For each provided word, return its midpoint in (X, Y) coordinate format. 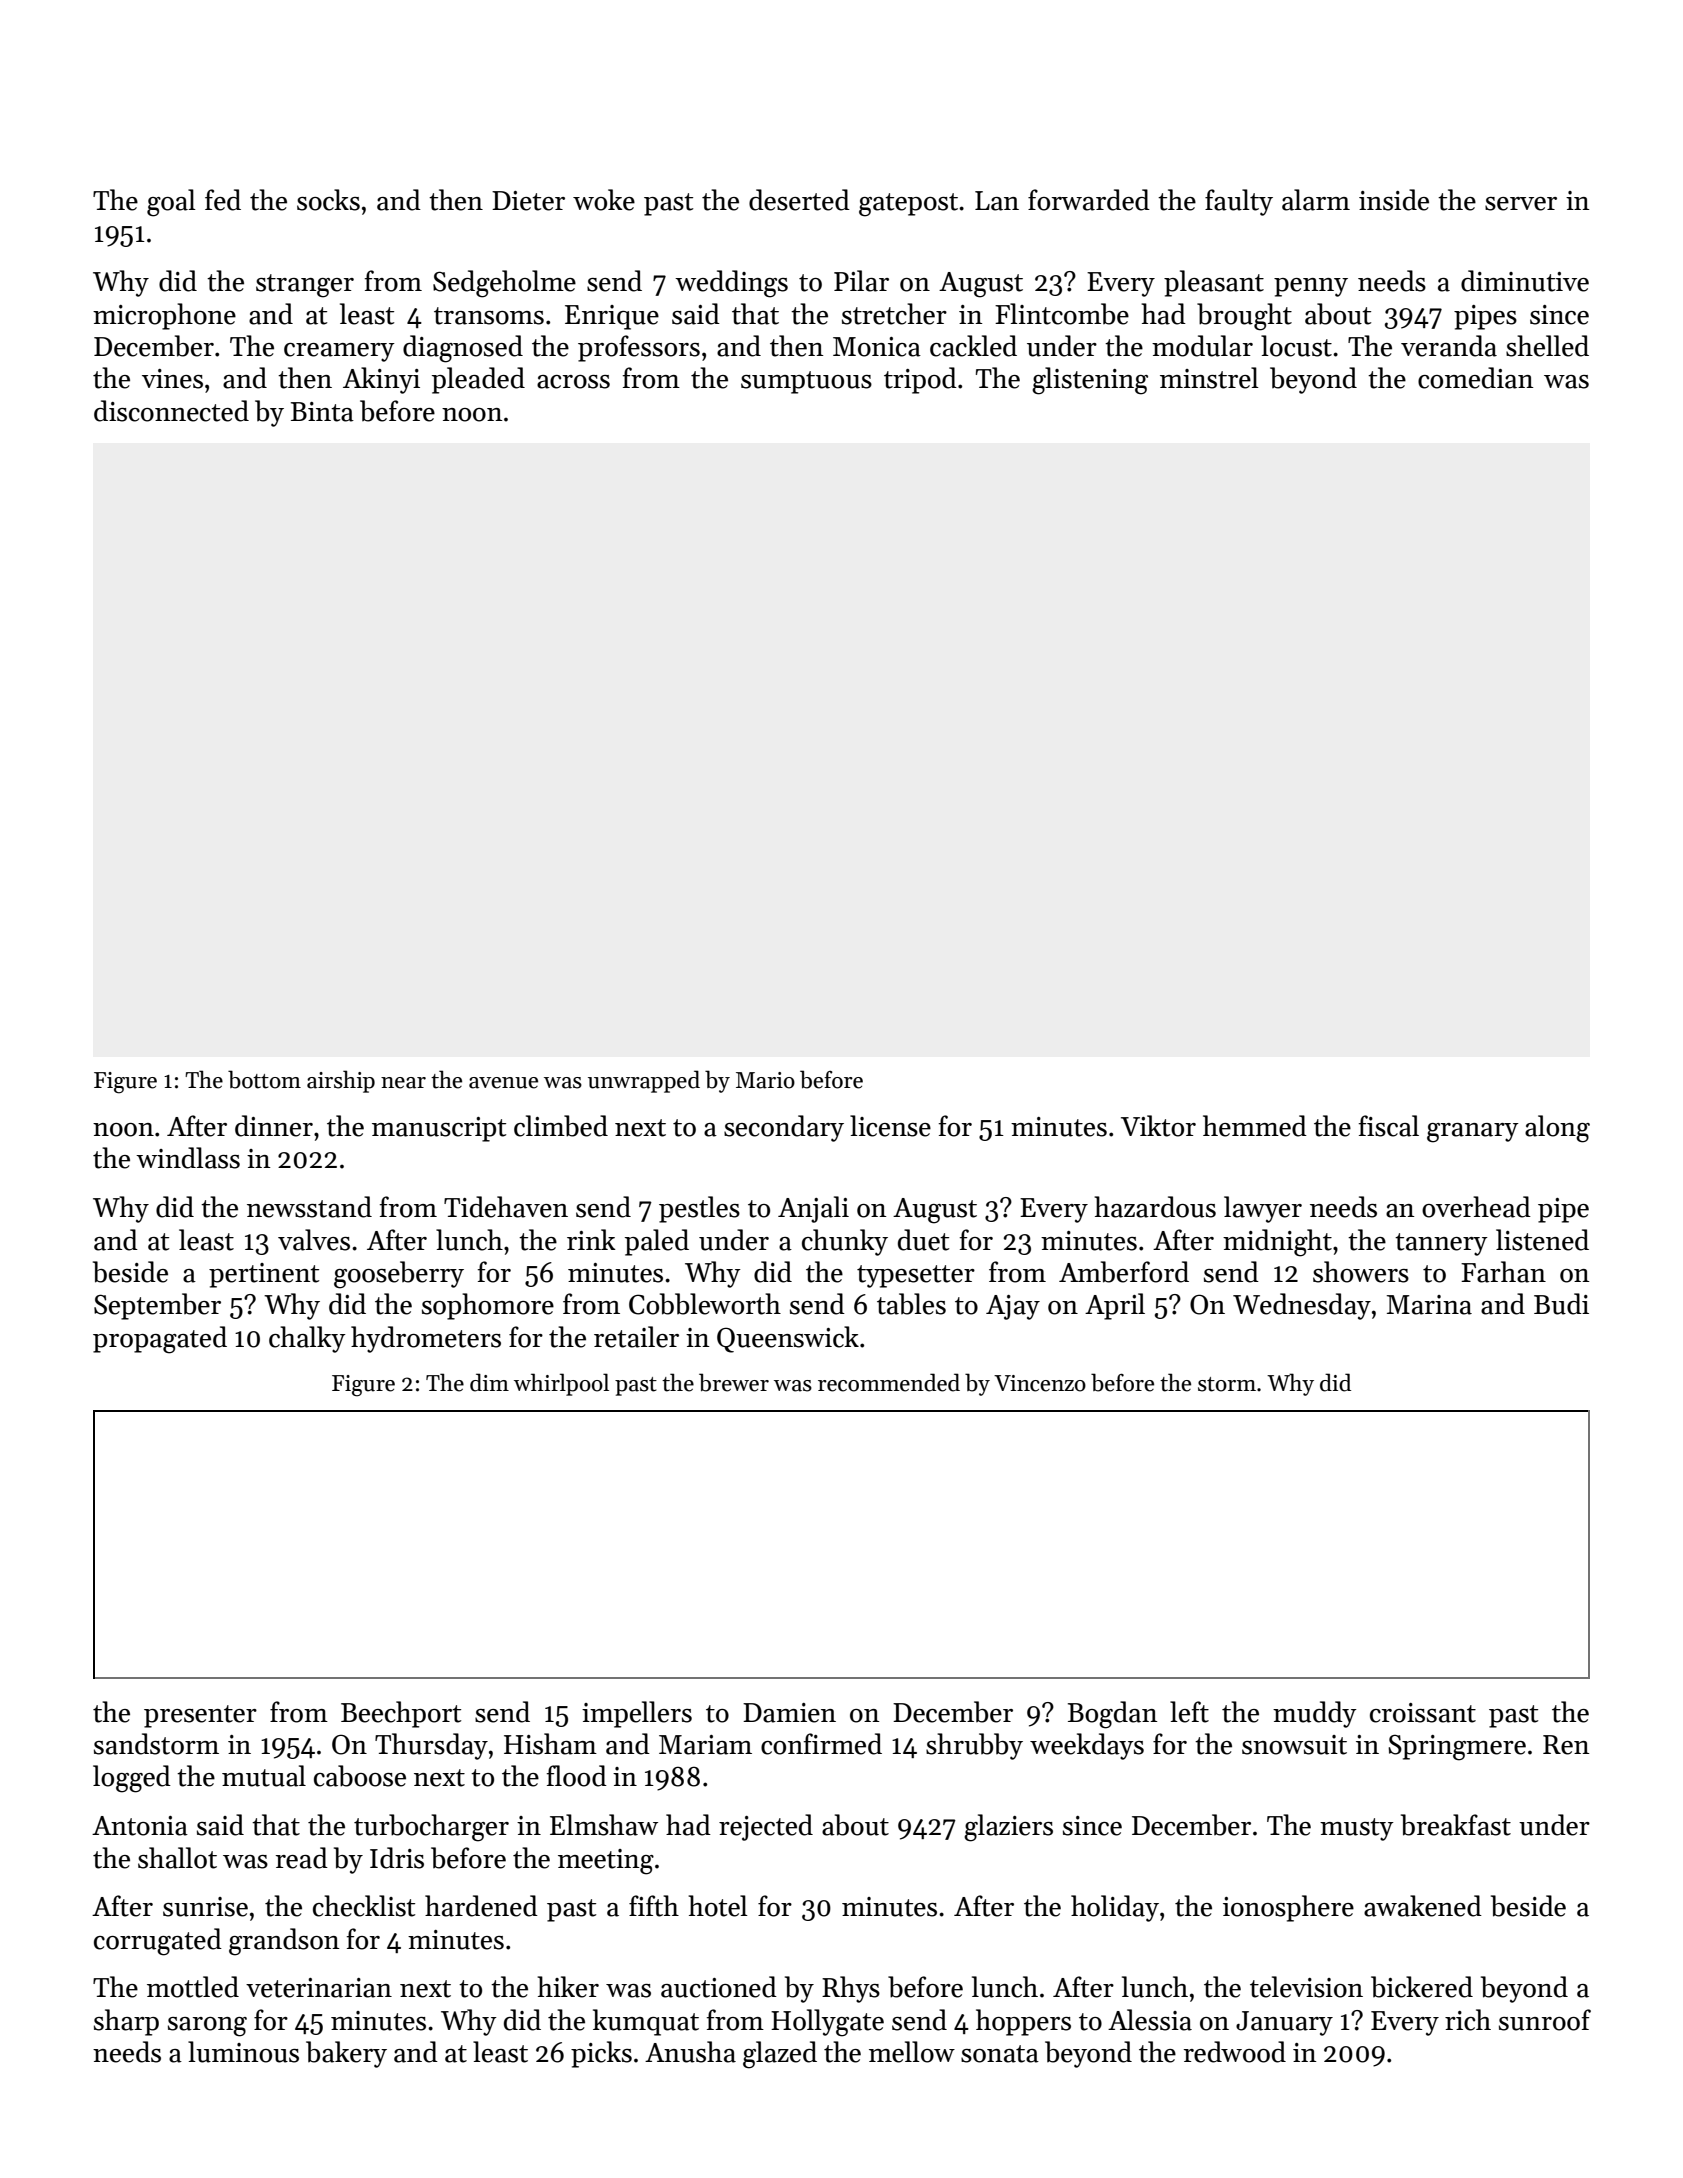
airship (341, 1081)
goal (171, 203)
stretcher (894, 314)
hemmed (1255, 1126)
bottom (264, 1079)
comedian (1475, 378)
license (890, 1126)
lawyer (1263, 1209)
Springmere (1457, 1747)
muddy (1315, 1714)
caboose (360, 1776)
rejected (766, 1827)
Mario (765, 1080)
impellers (637, 1714)
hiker (568, 1987)
